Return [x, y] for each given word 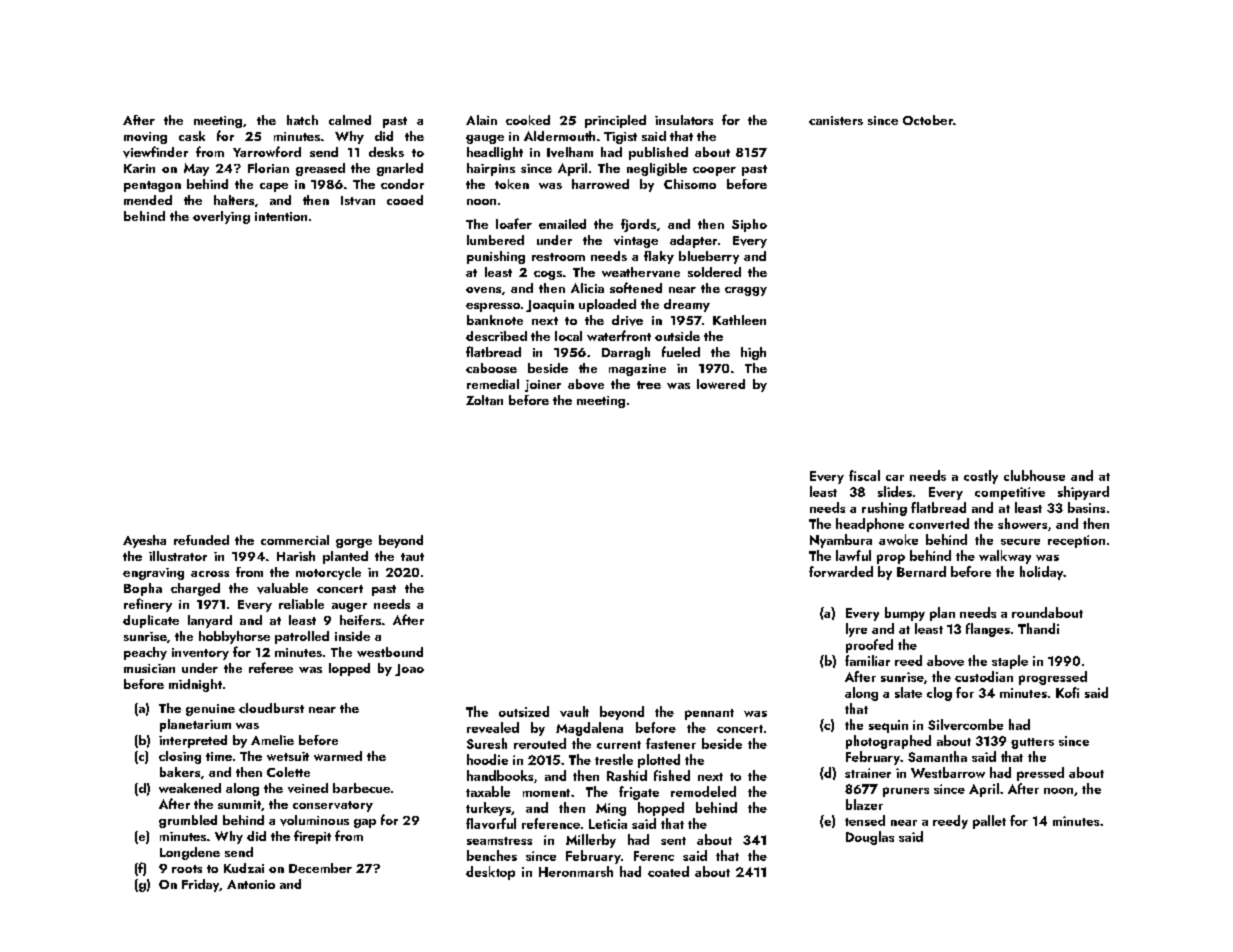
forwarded [841, 571]
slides [895, 491]
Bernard [921, 571]
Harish [296, 556]
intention [281, 216]
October [928, 120]
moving [145, 138]
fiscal [864, 475]
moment [546, 793]
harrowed [600, 184]
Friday [200, 885]
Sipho [749, 225]
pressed [1040, 774]
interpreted [193, 741]
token [512, 184]
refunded [201, 540]
